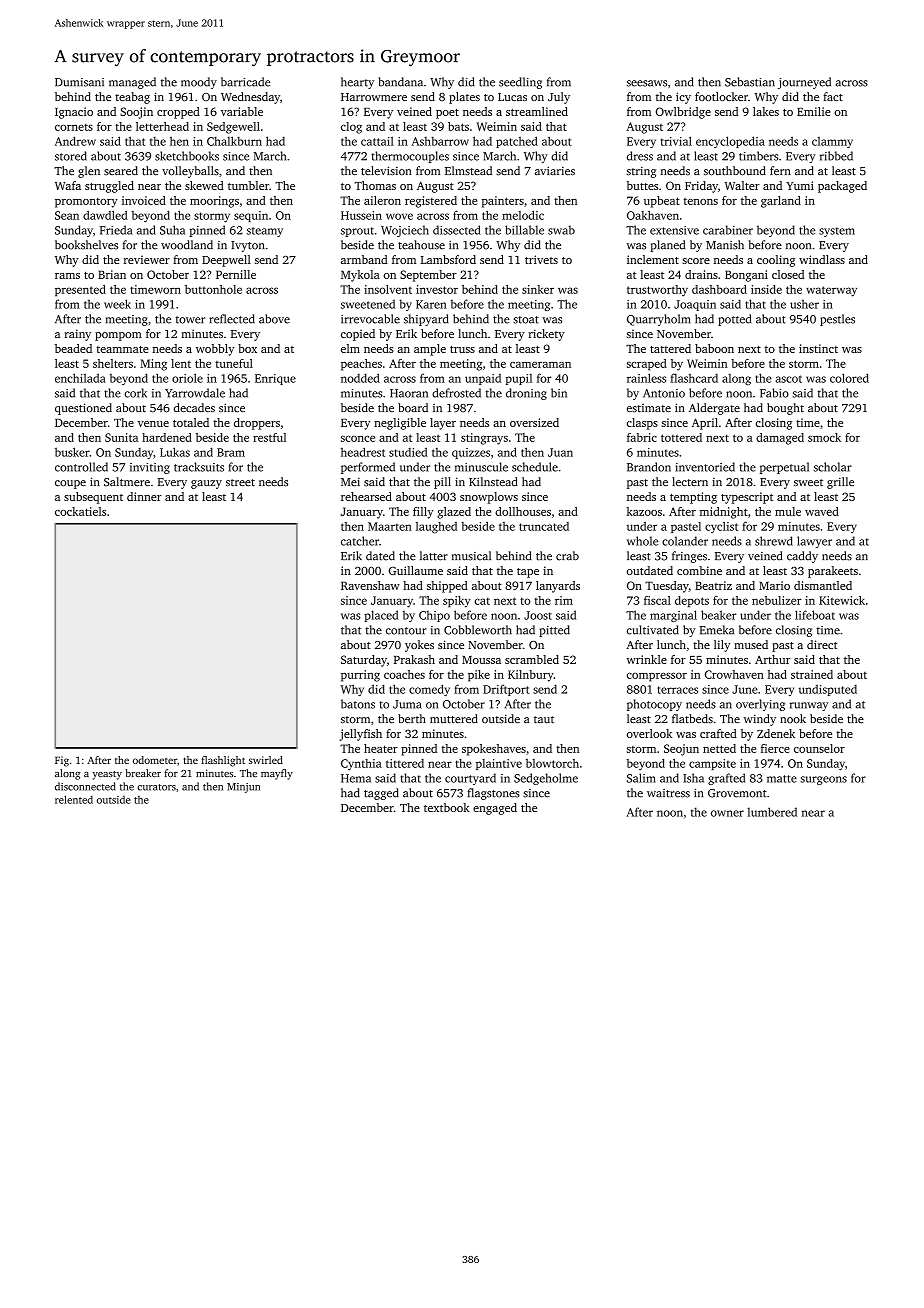  What do you see at coordinates (194, 408) in the image?
I see `decades` at bounding box center [194, 408].
